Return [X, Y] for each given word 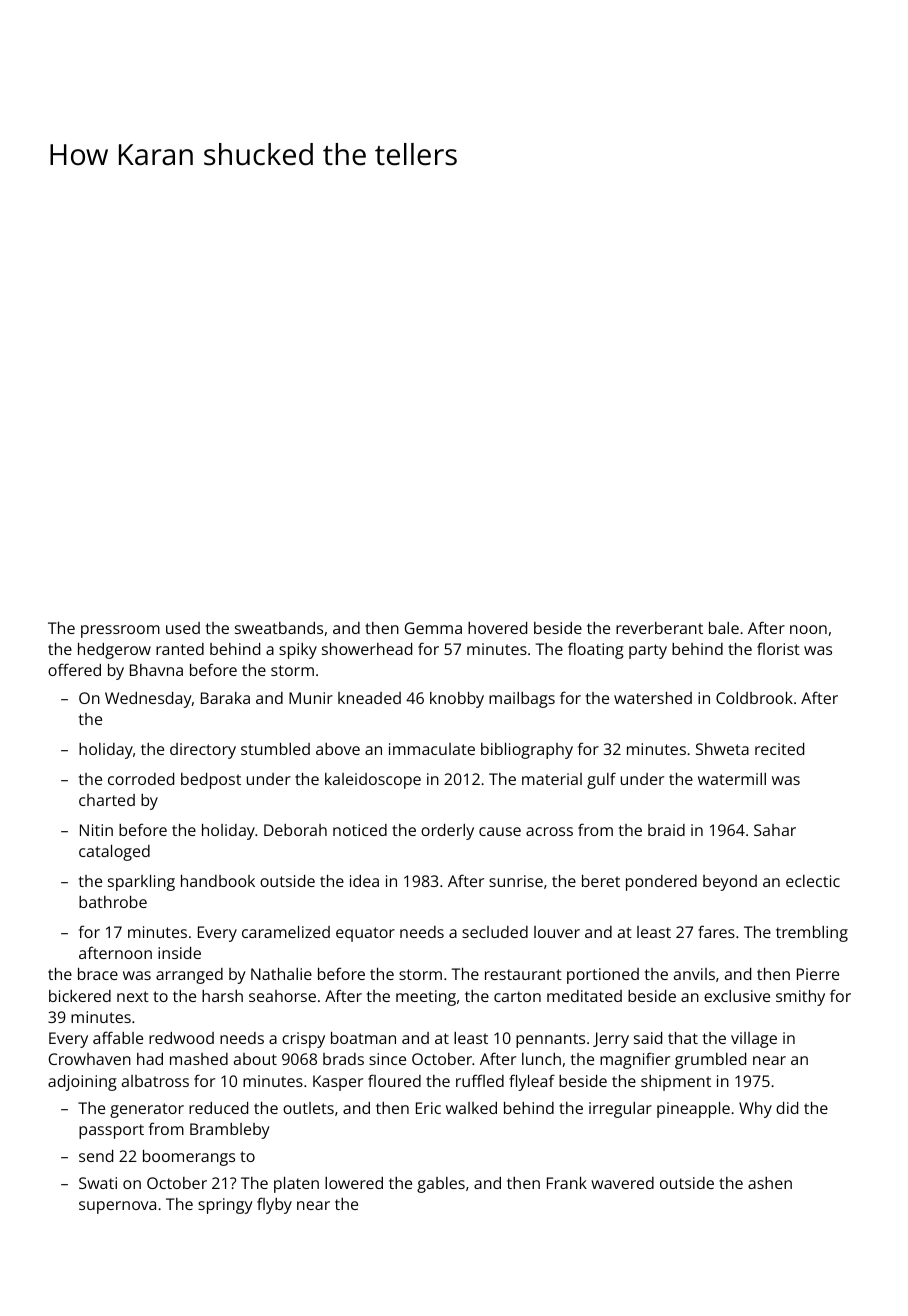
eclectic [813, 881]
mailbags [522, 700]
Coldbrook [754, 698]
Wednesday [148, 700]
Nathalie [281, 974]
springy [225, 1206]
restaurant [523, 974]
